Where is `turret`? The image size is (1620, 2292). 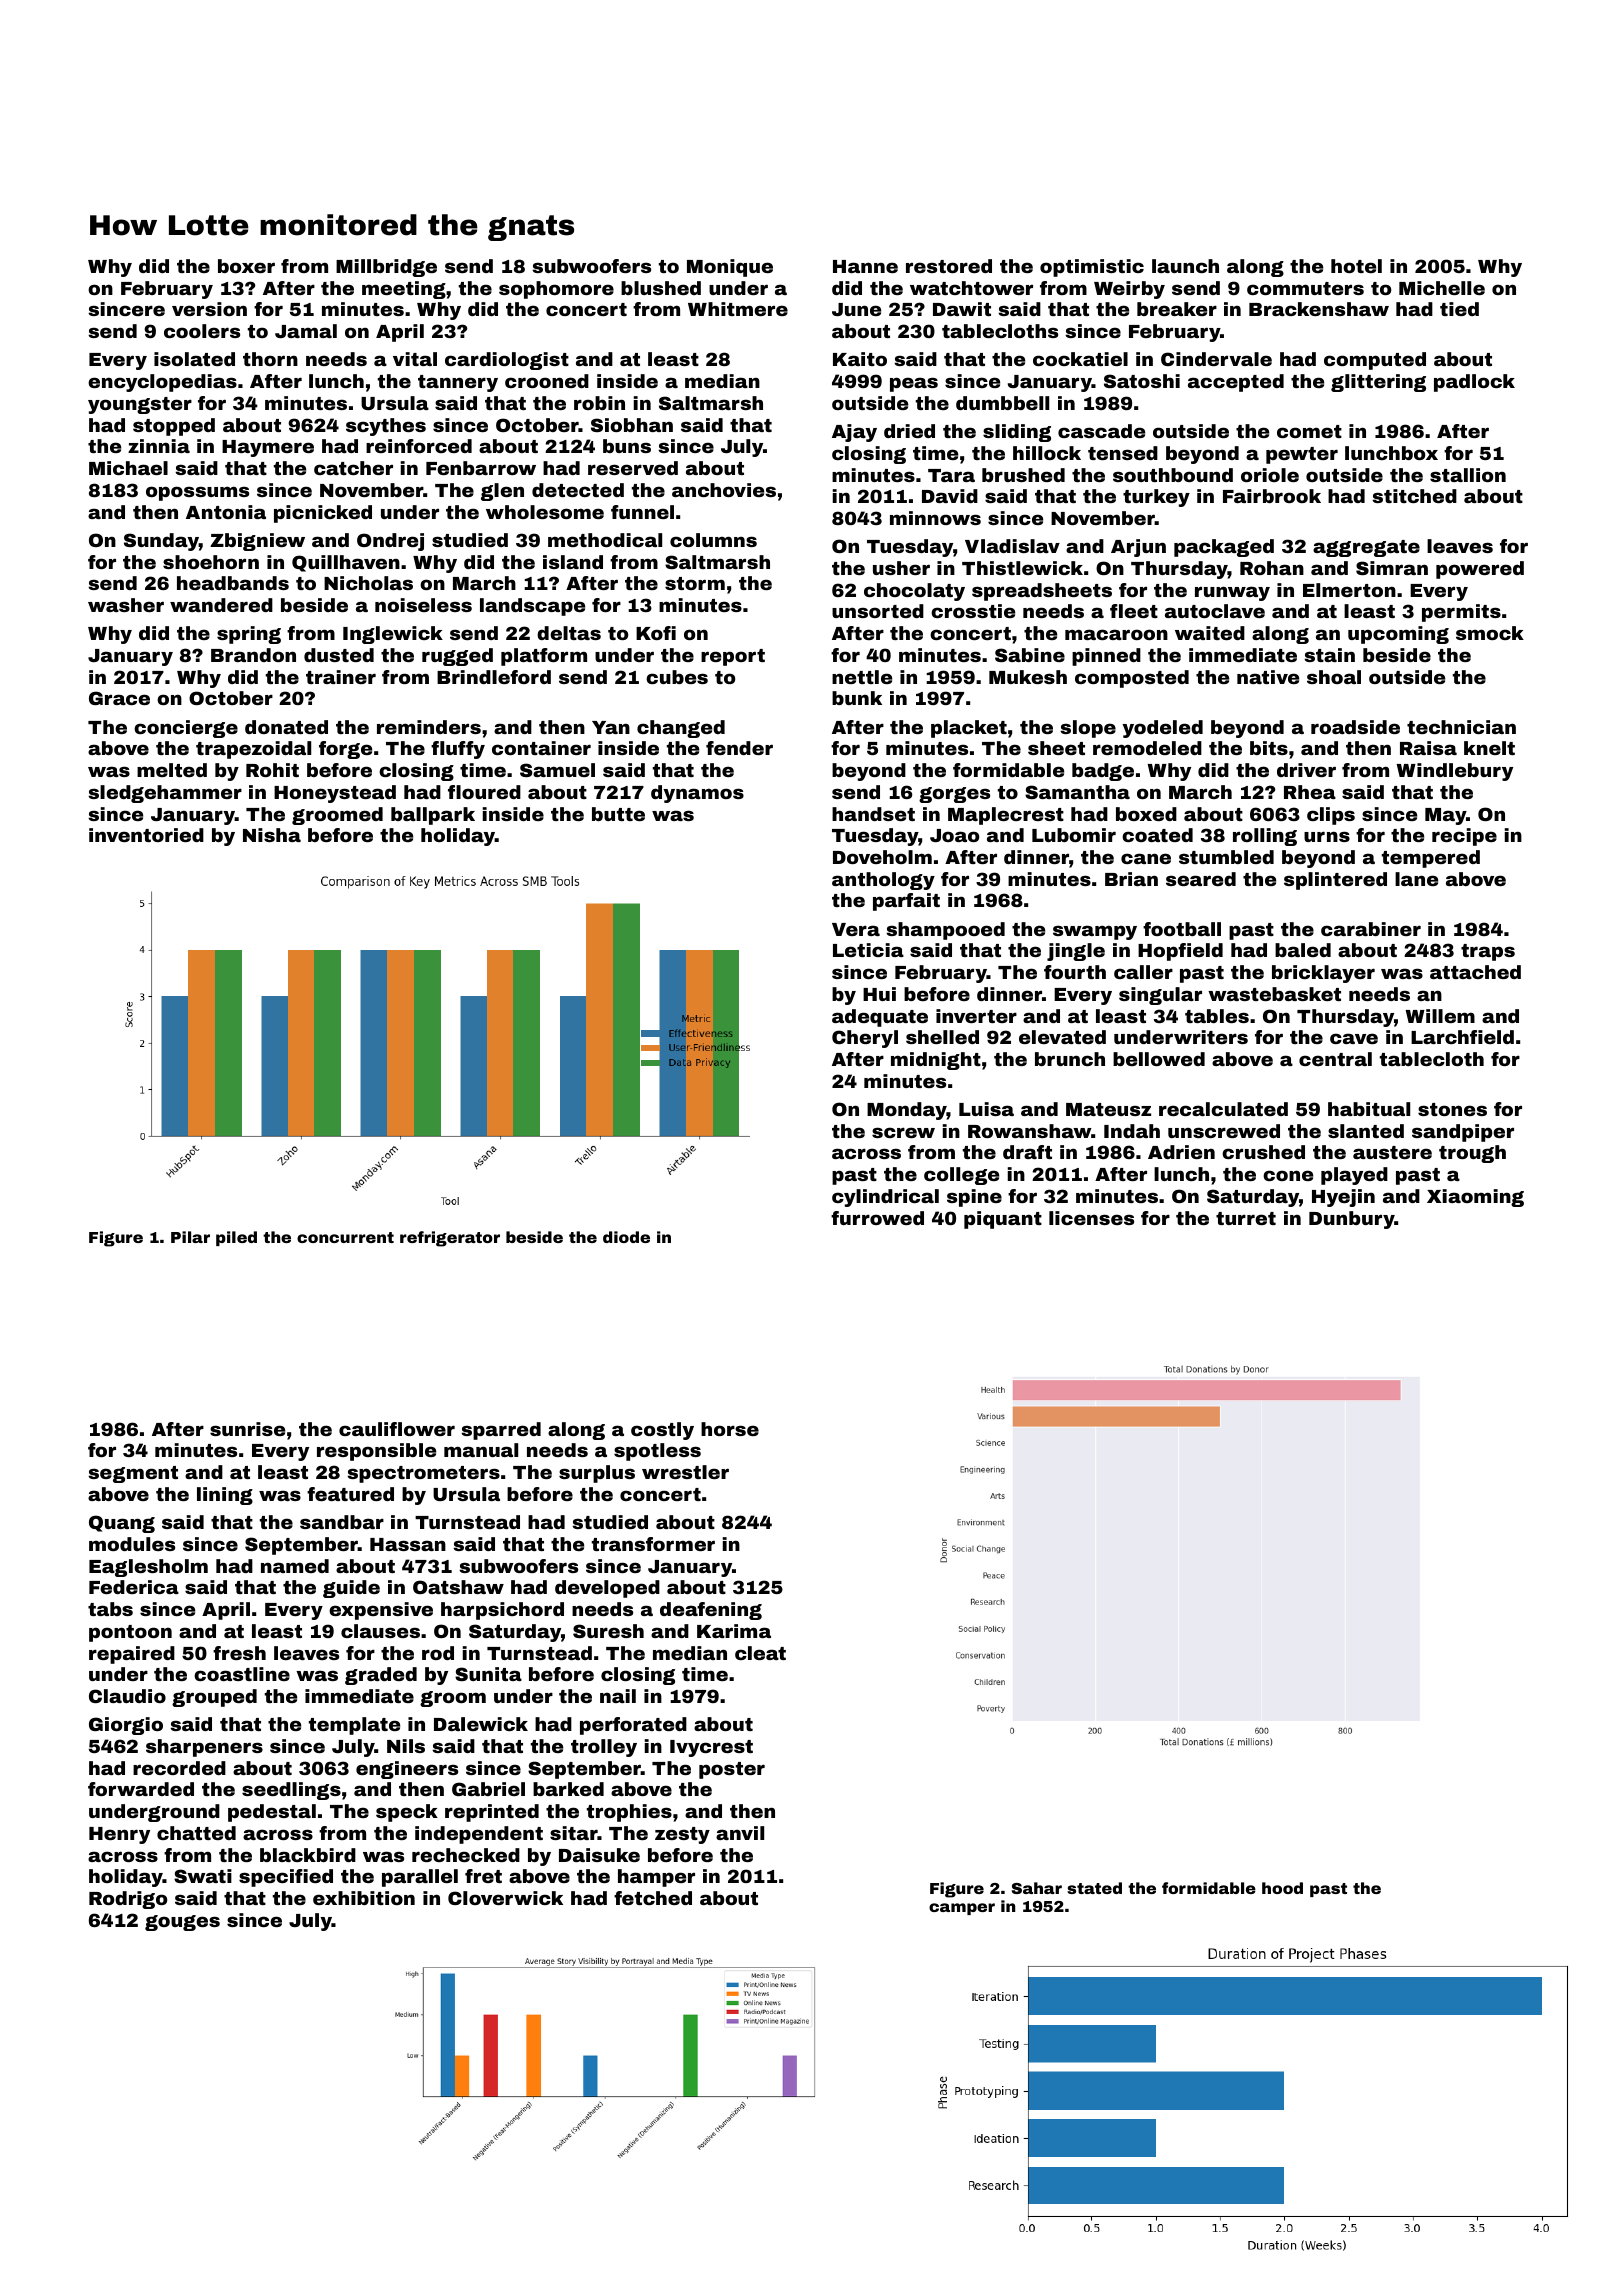
turret is located at coordinates (1246, 1218).
